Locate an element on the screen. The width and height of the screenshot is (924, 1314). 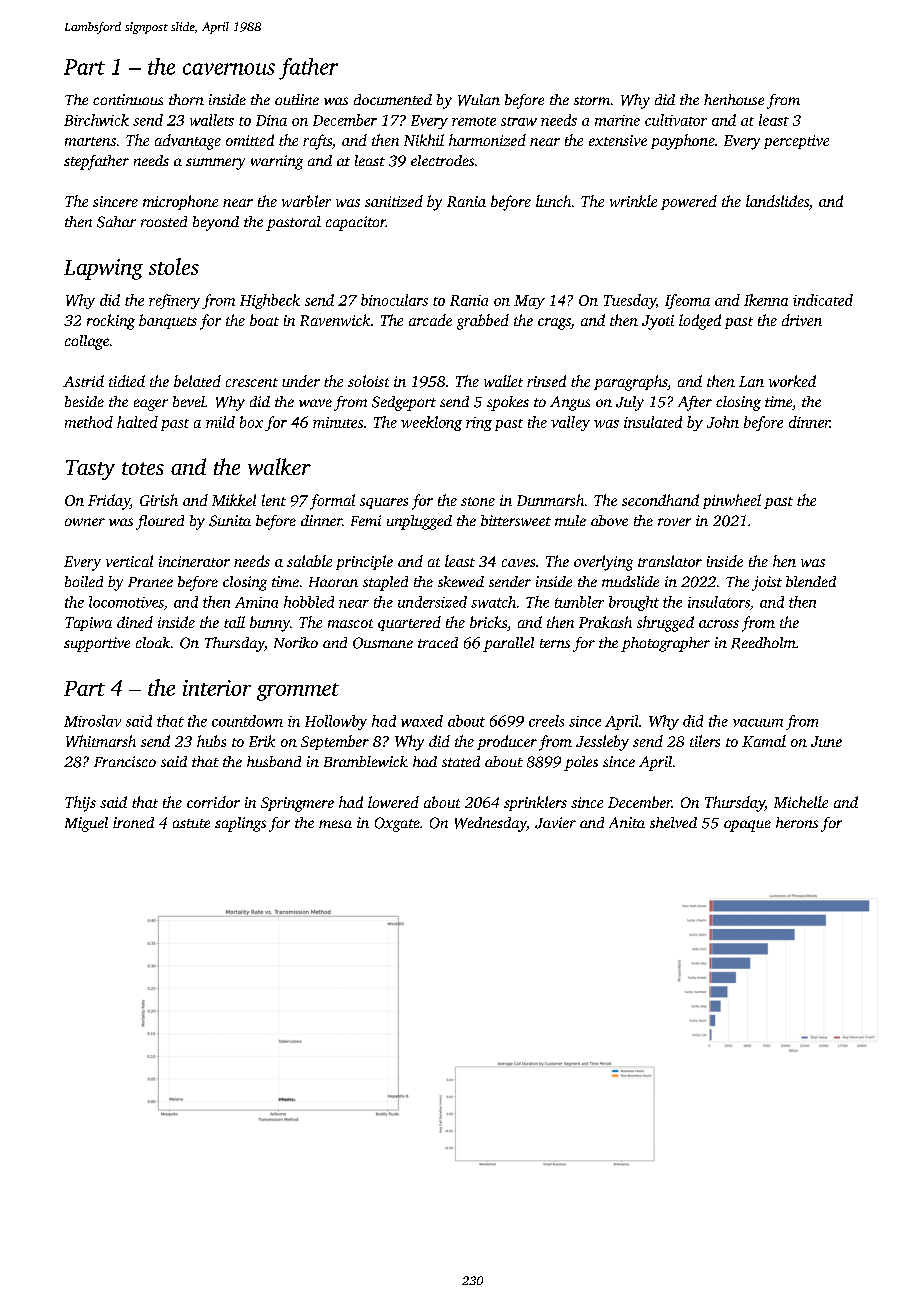
incinerator is located at coordinates (194, 561).
